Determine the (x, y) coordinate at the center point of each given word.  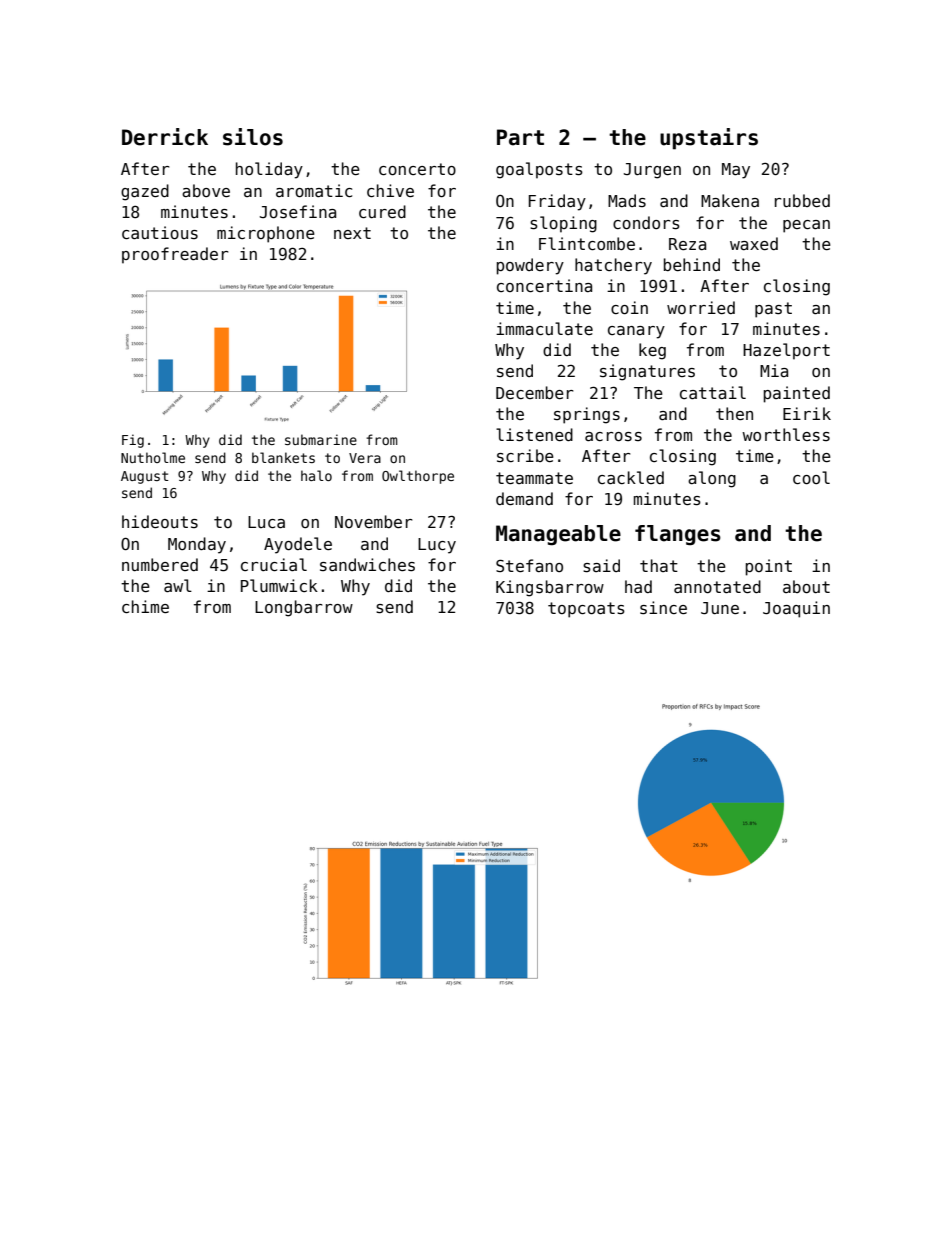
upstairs (709, 139)
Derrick (165, 137)
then (734, 413)
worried (701, 307)
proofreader (175, 255)
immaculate (544, 328)
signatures (647, 372)
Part (520, 137)
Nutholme (153, 457)
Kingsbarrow (550, 588)
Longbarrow (304, 608)
